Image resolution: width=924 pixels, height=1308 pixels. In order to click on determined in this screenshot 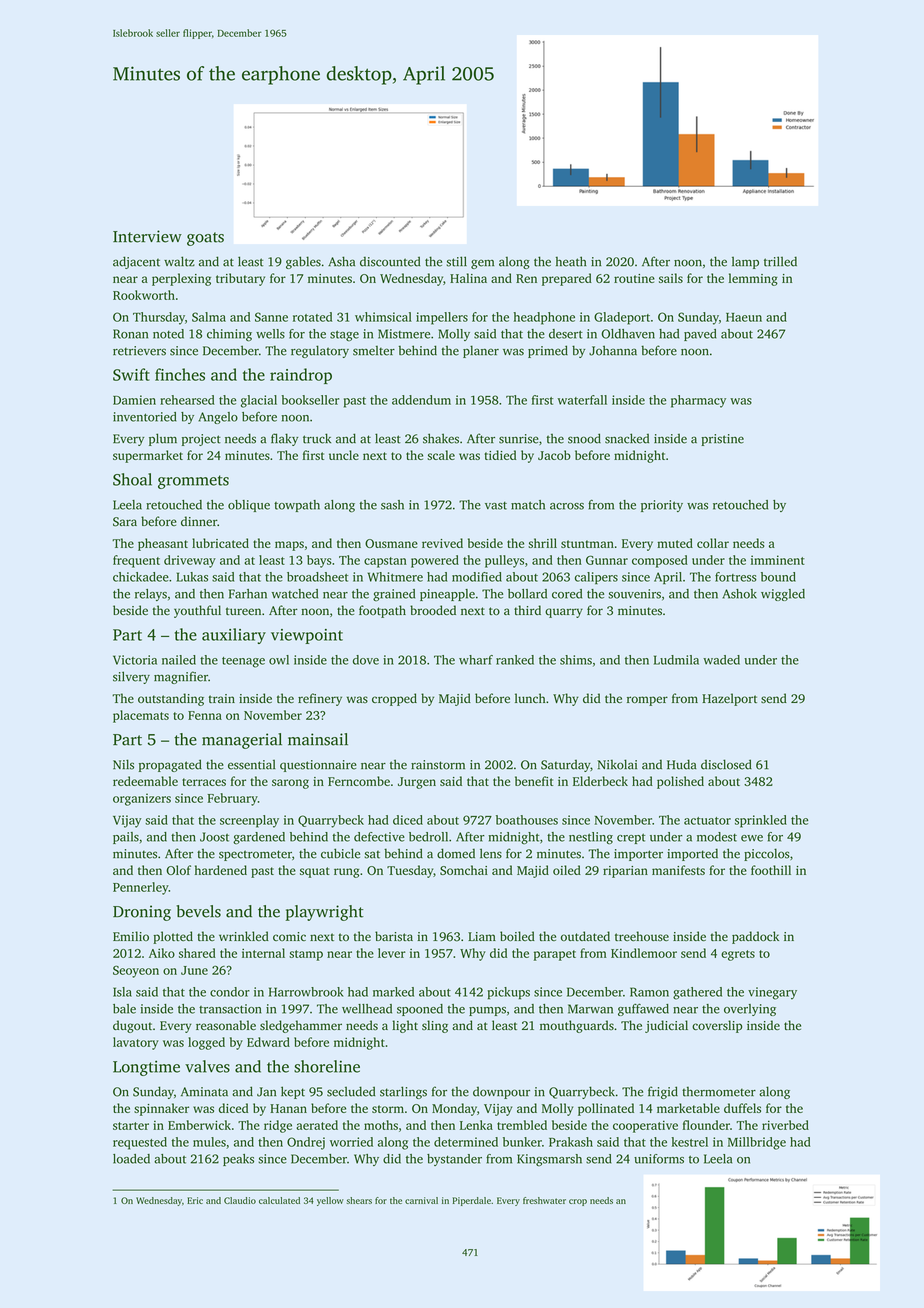, I will do `click(466, 1142)`.
